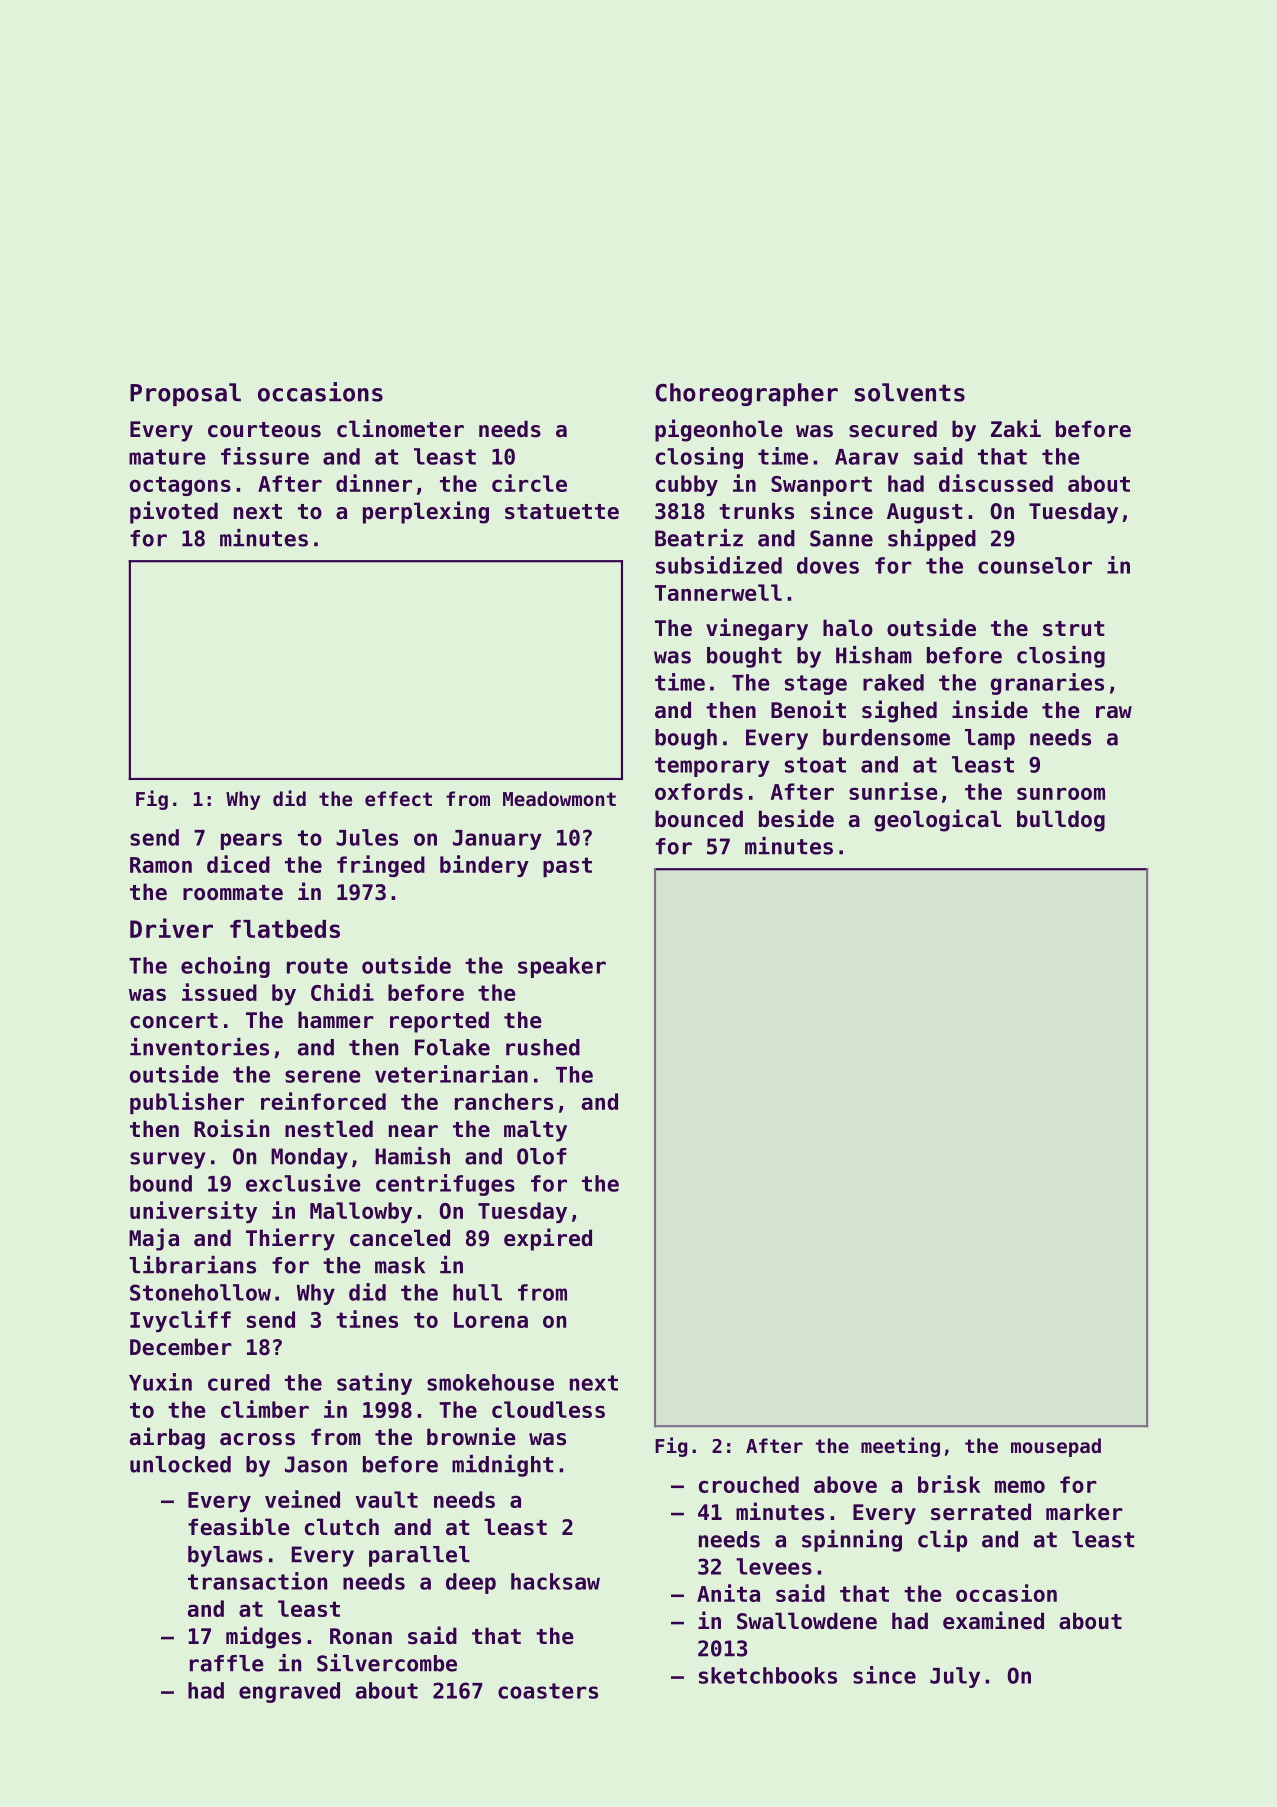  I want to click on Aarav, so click(867, 457).
